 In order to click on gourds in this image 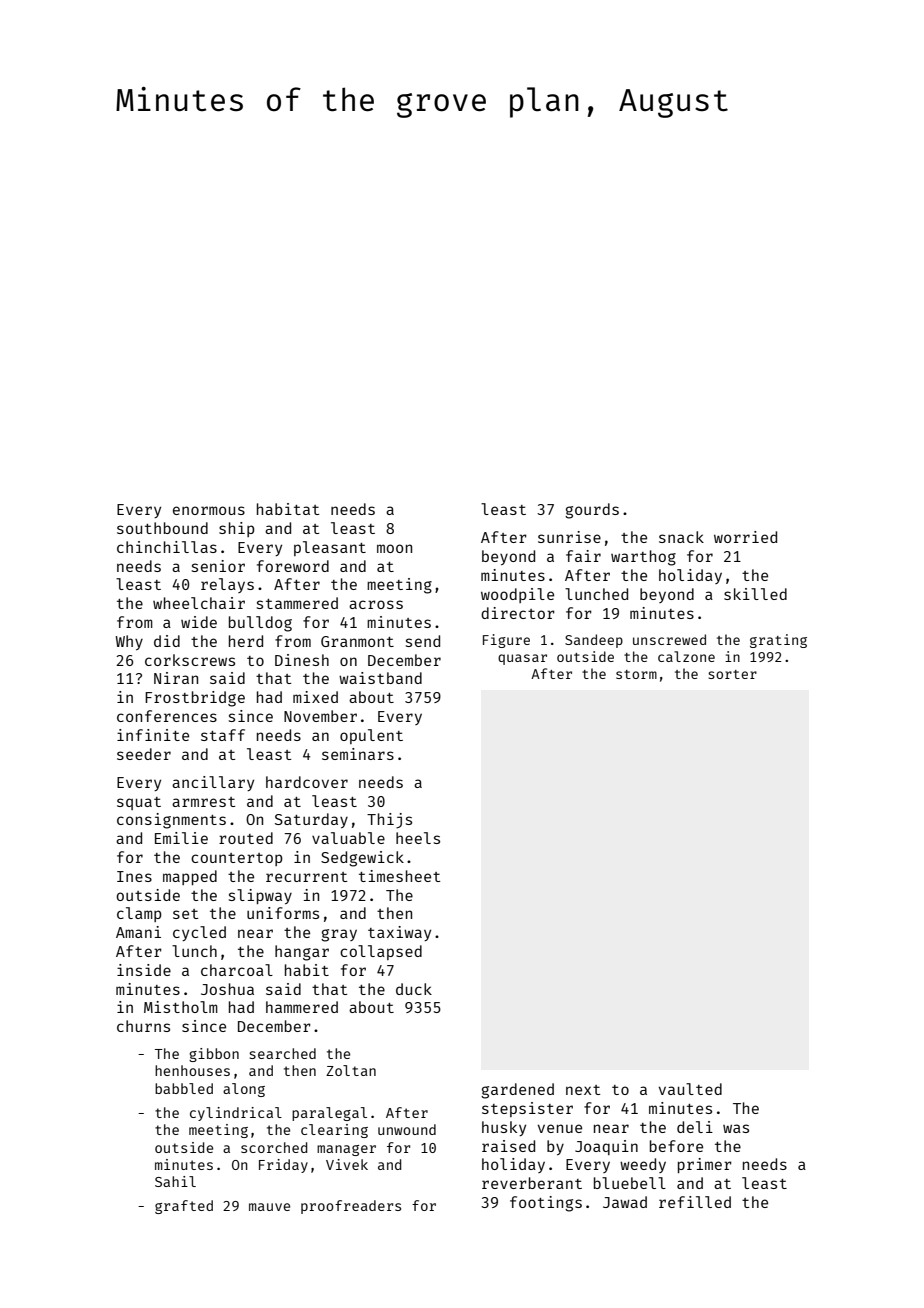, I will do `click(592, 511)`.
